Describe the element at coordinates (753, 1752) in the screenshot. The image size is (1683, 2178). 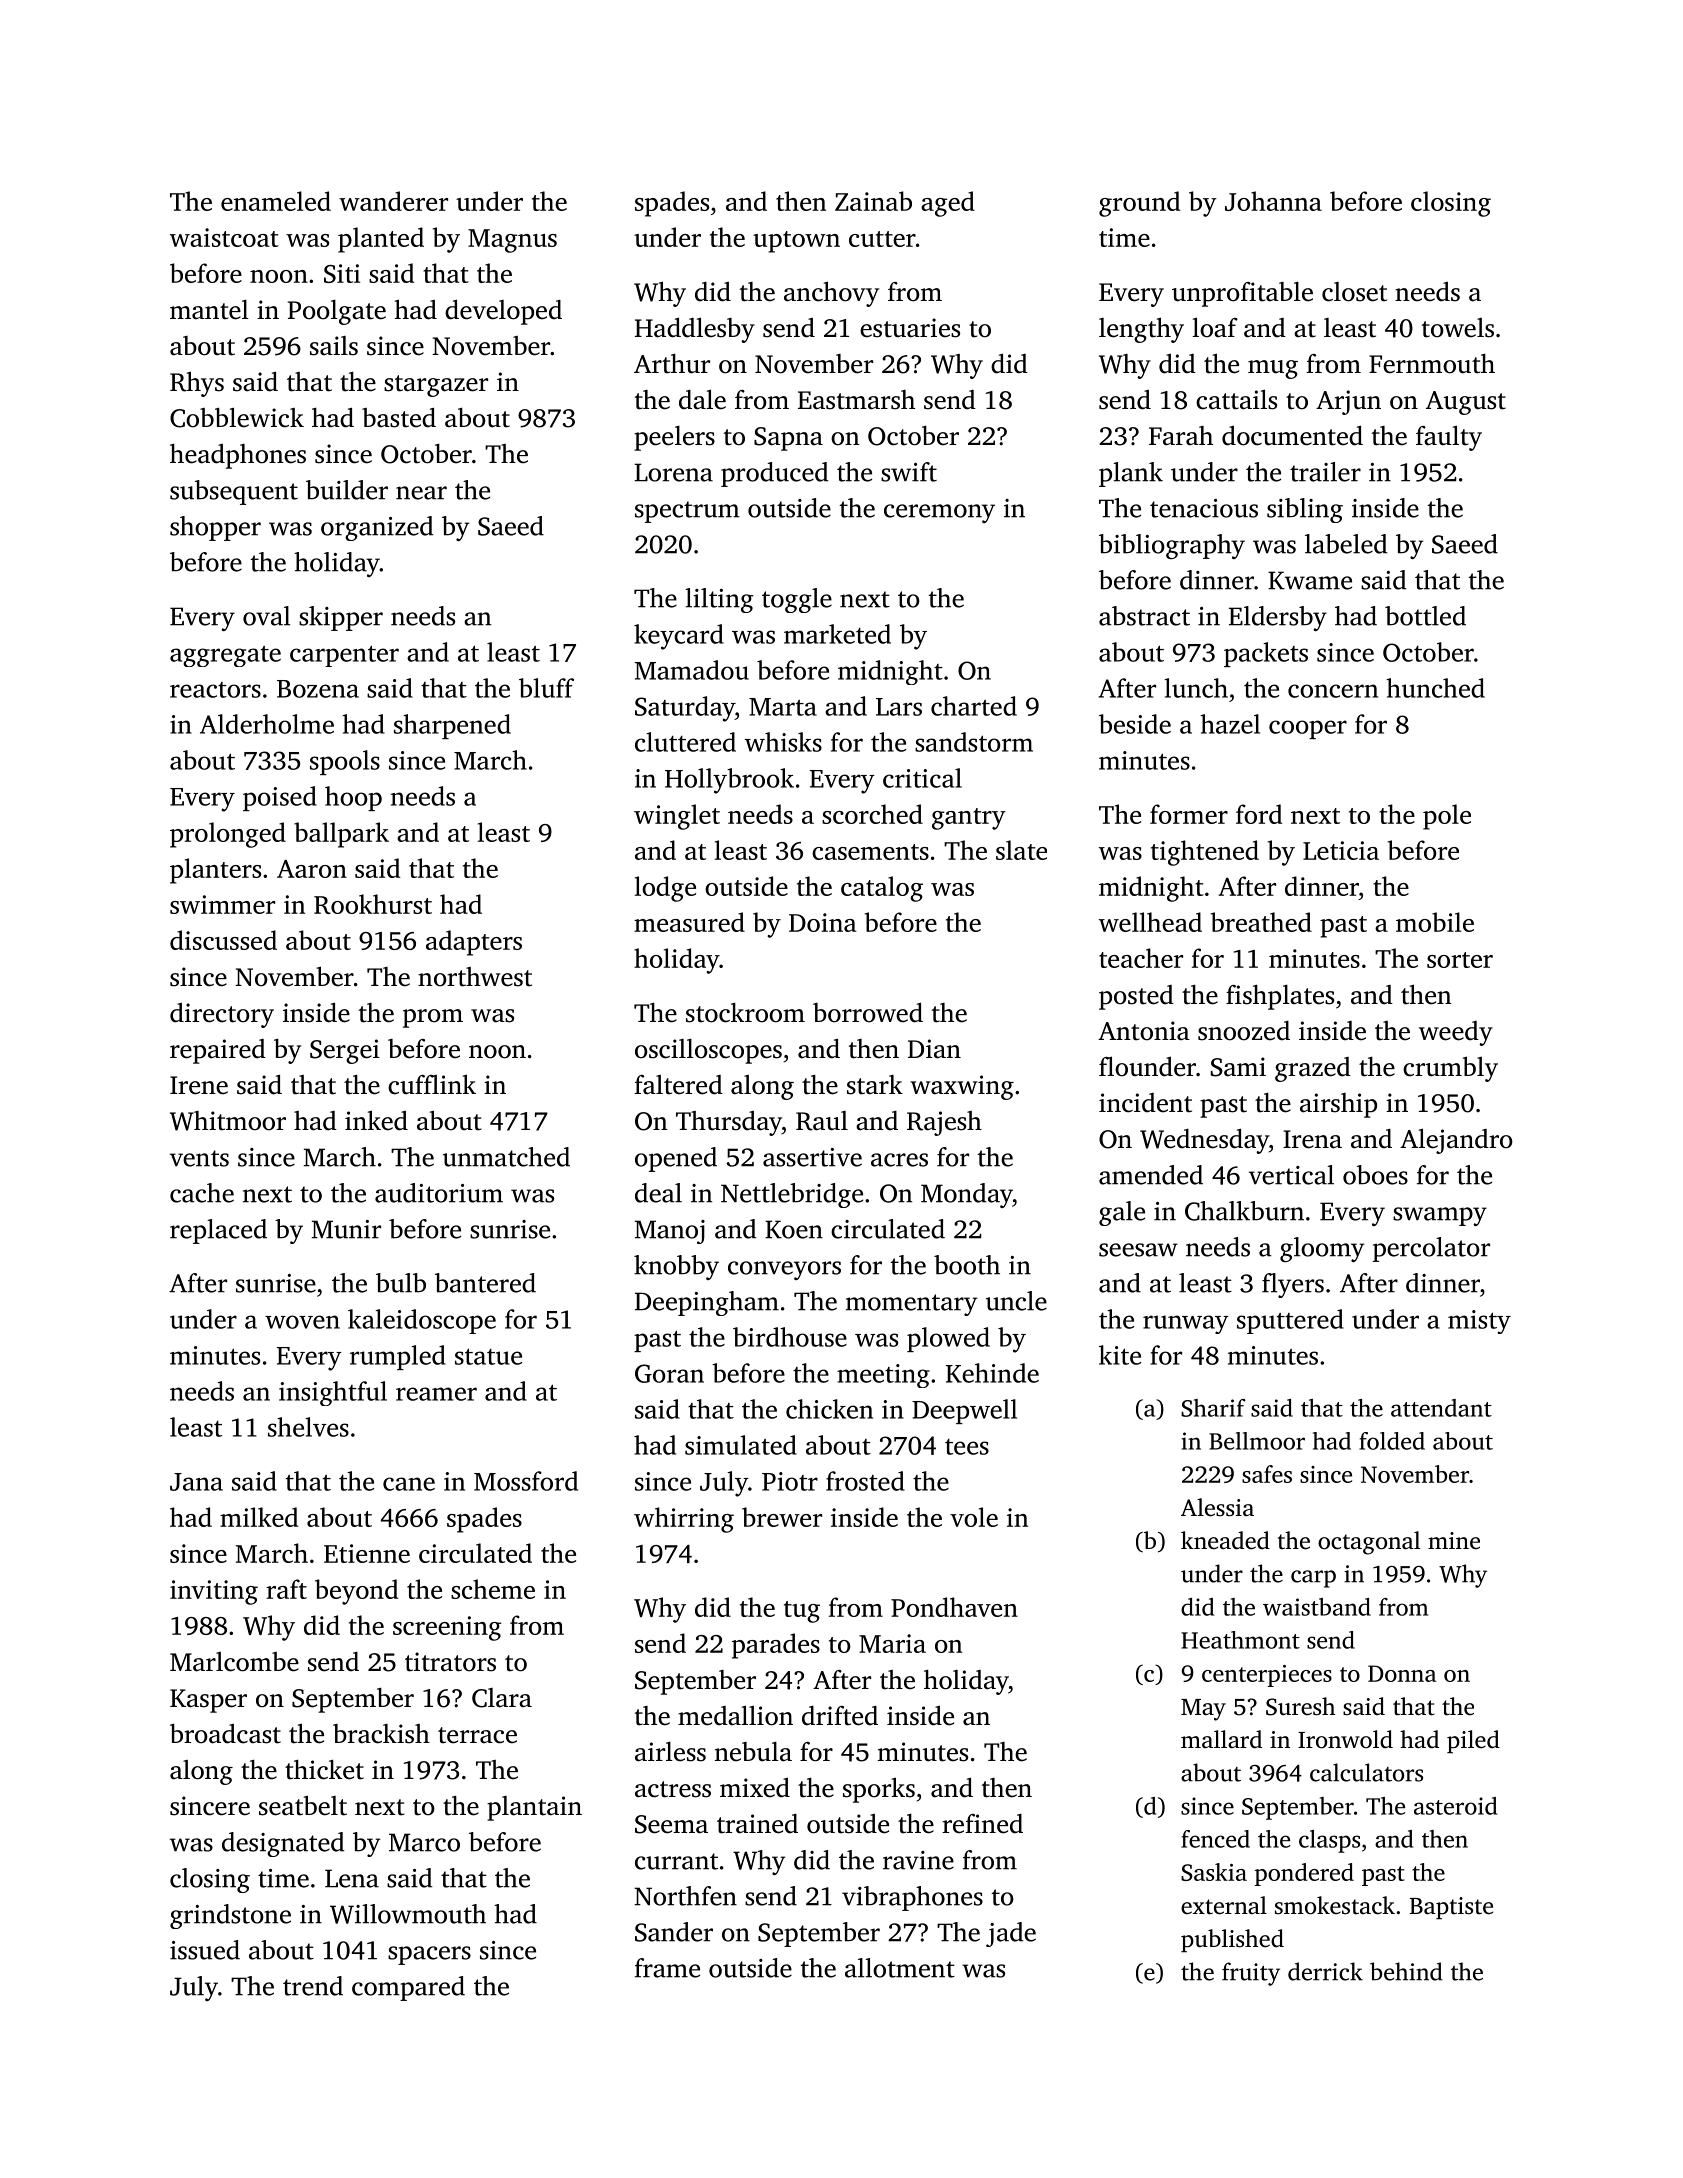
I see `nebula` at that location.
